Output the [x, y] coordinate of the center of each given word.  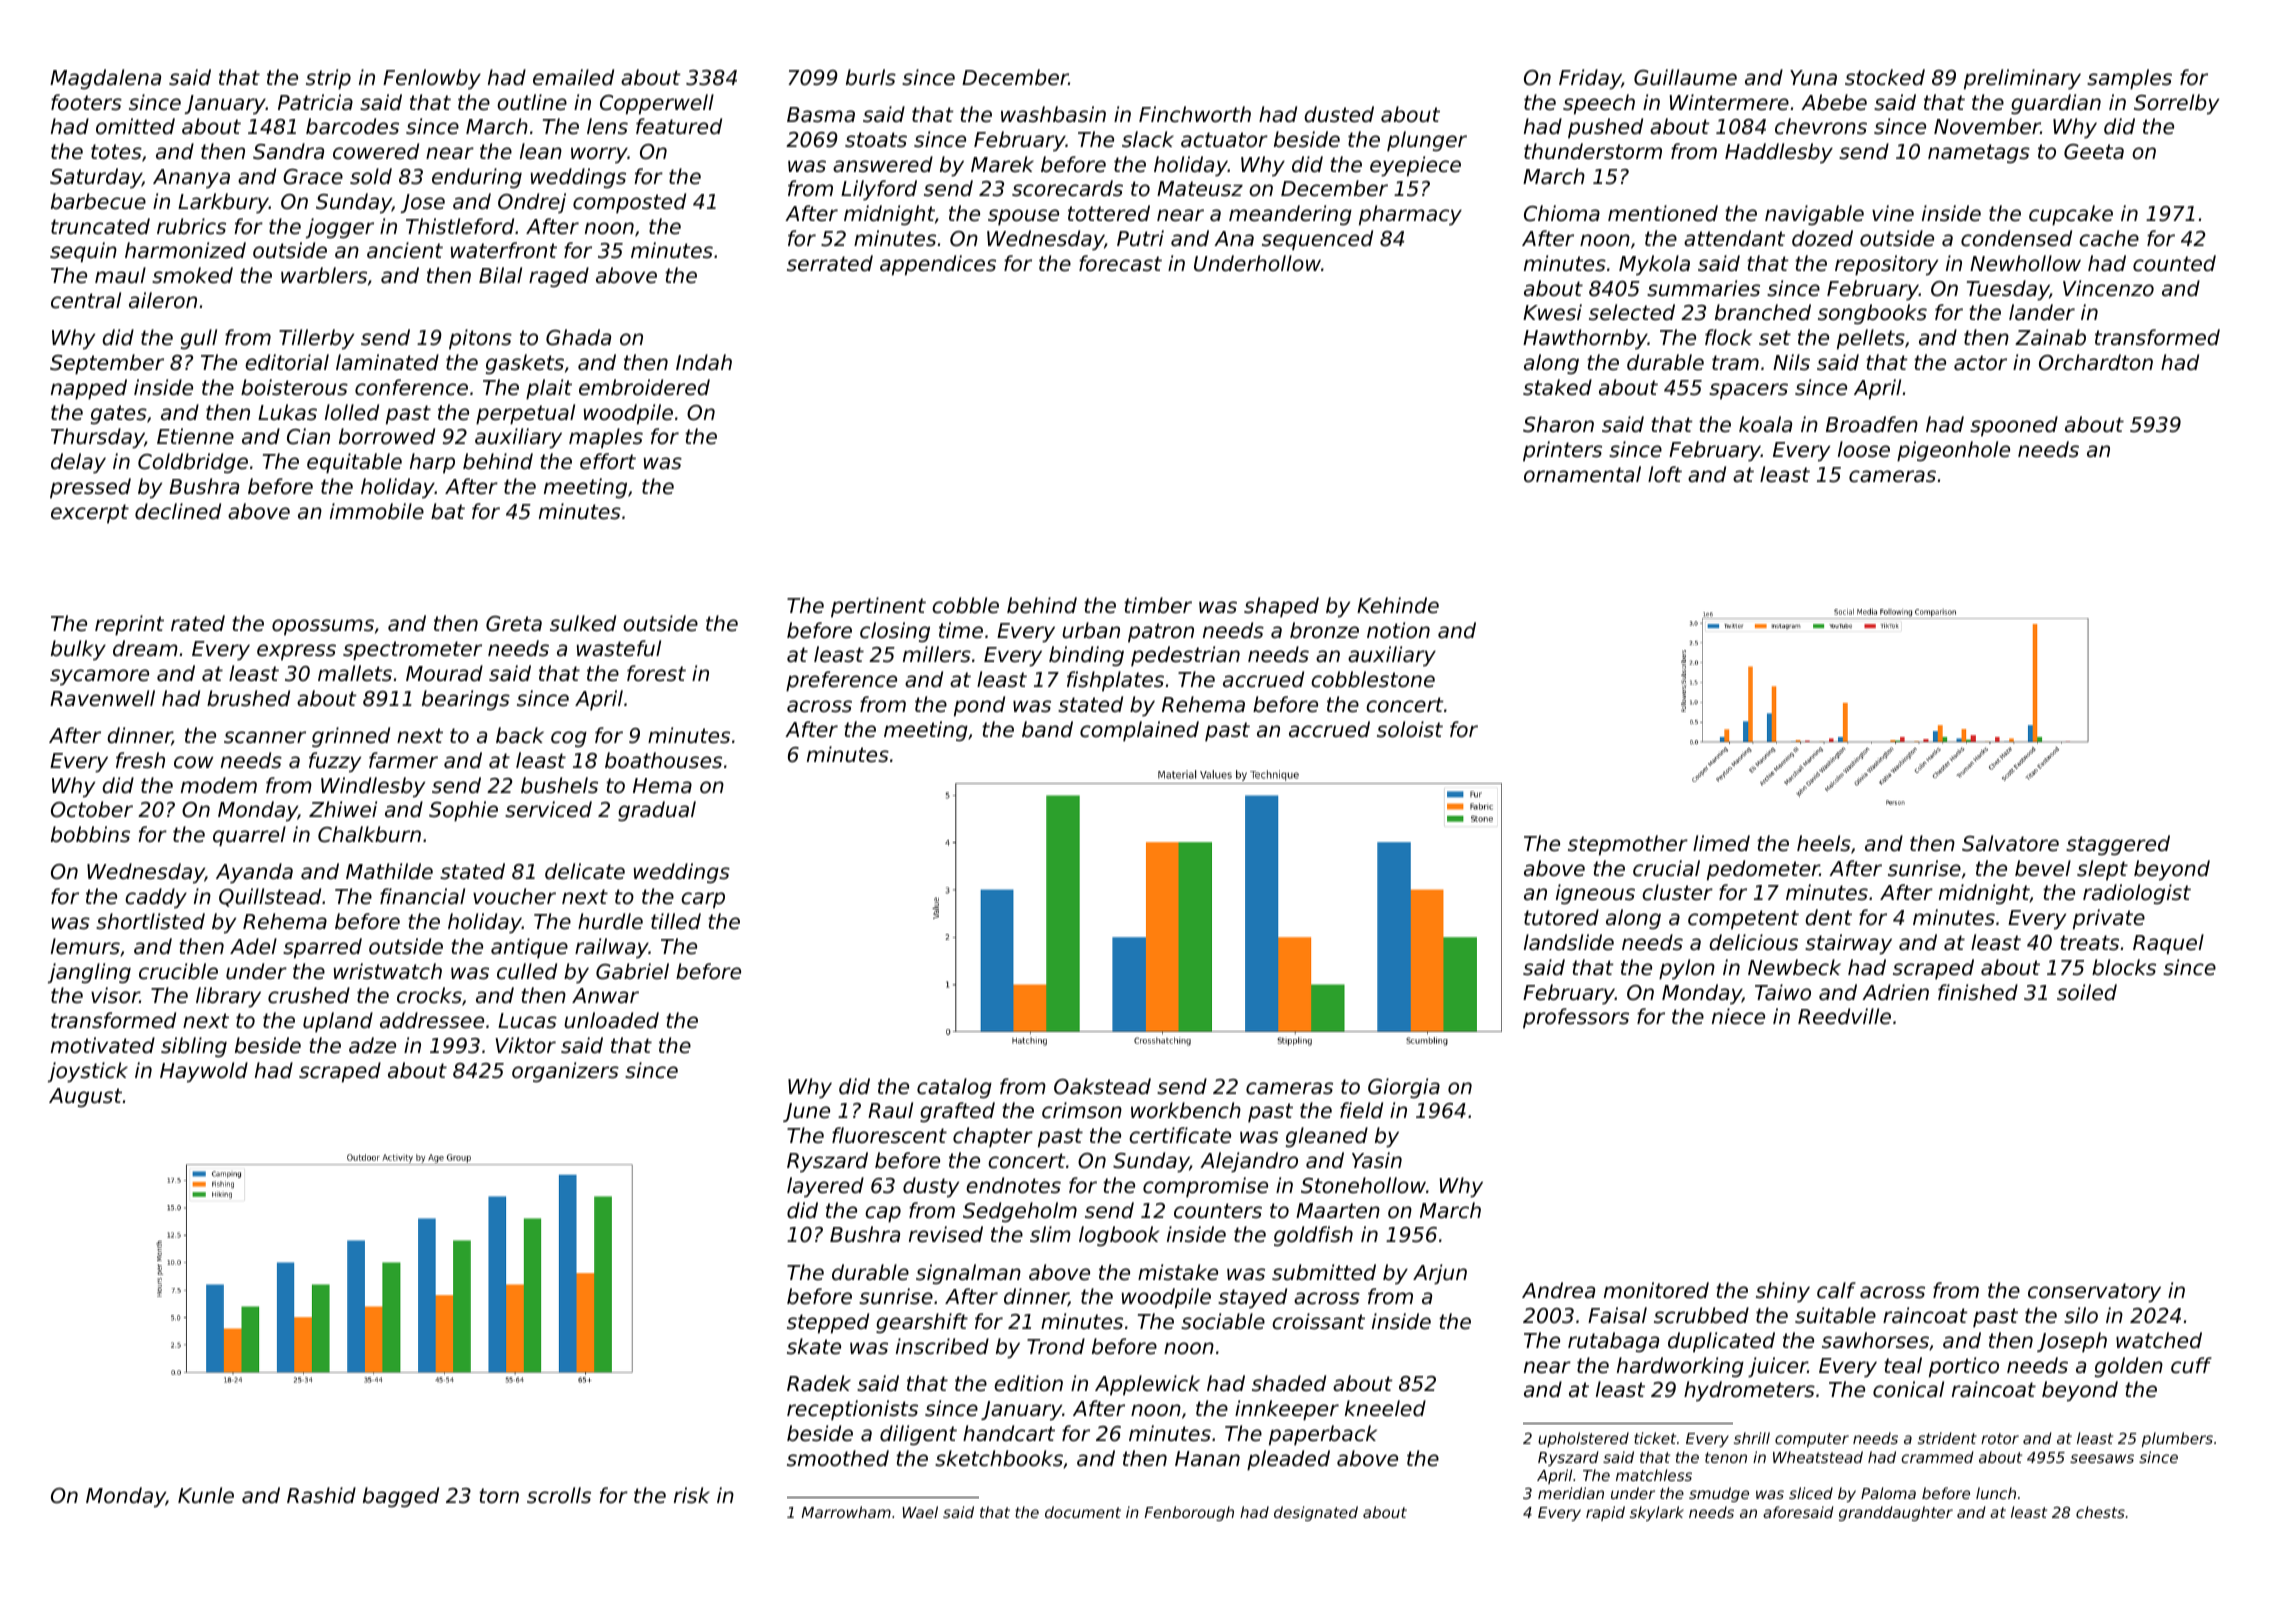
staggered [2118, 845]
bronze [1324, 630]
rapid [1605, 1513]
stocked [1885, 77]
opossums [323, 627]
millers [937, 654]
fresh [140, 760]
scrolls [559, 1495]
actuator [1224, 140]
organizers [565, 1072]
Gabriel [632, 971]
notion [1398, 630]
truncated [100, 226]
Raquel [2168, 944]
